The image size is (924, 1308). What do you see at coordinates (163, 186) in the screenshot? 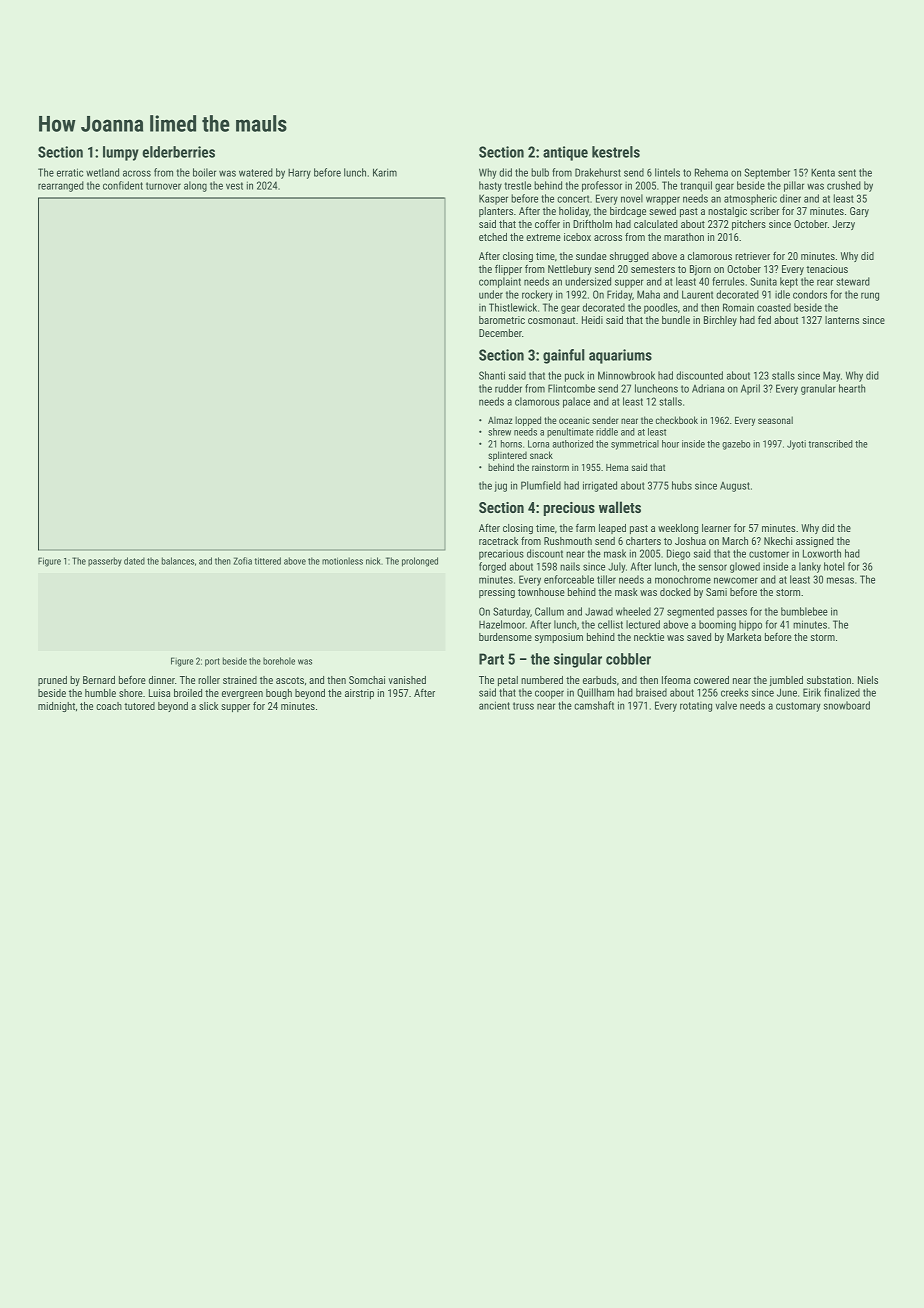
I see `turnover` at bounding box center [163, 186].
